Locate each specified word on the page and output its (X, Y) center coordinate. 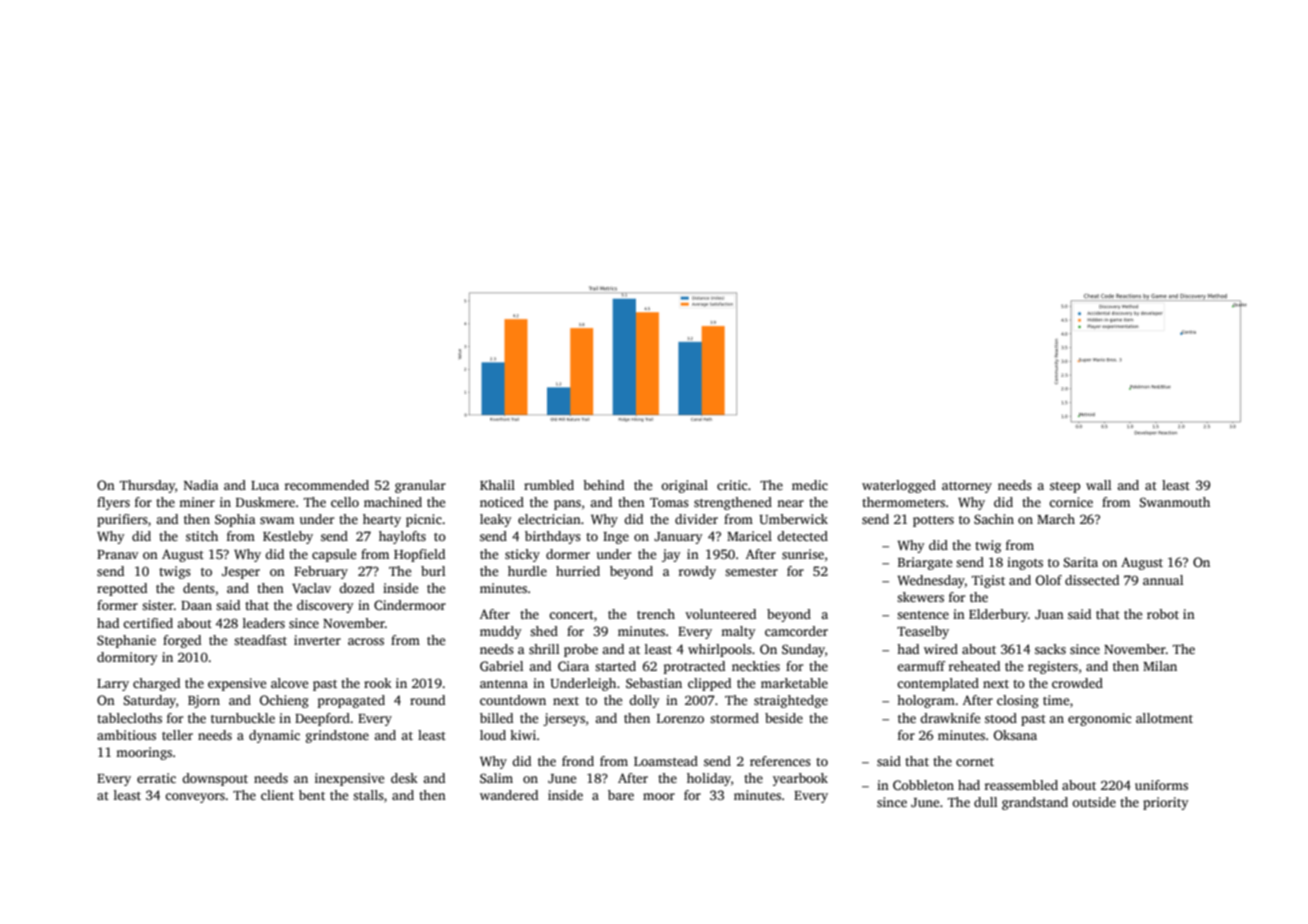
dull (985, 802)
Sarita (1081, 562)
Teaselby (923, 632)
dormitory (127, 658)
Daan (196, 605)
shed (544, 631)
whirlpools (720, 650)
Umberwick (793, 519)
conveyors (195, 798)
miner (197, 502)
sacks (1050, 649)
